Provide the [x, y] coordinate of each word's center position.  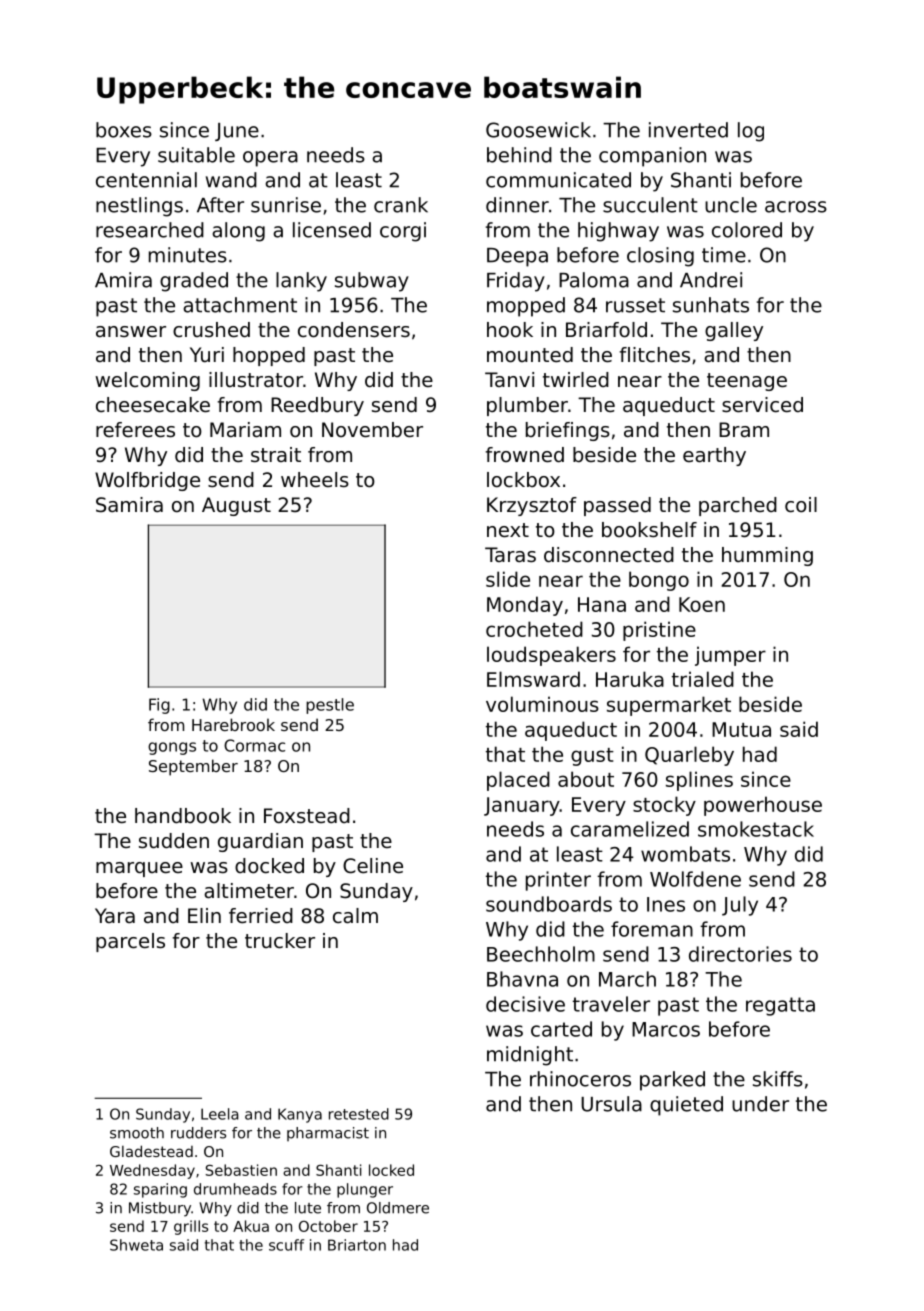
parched [738, 506]
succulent [650, 205]
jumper [730, 656]
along [238, 232]
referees [135, 430]
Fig [159, 706]
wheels [315, 480]
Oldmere [398, 1208]
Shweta [136, 1245]
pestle [330, 706]
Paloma [594, 280]
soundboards [549, 904]
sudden [174, 841]
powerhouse [763, 806]
